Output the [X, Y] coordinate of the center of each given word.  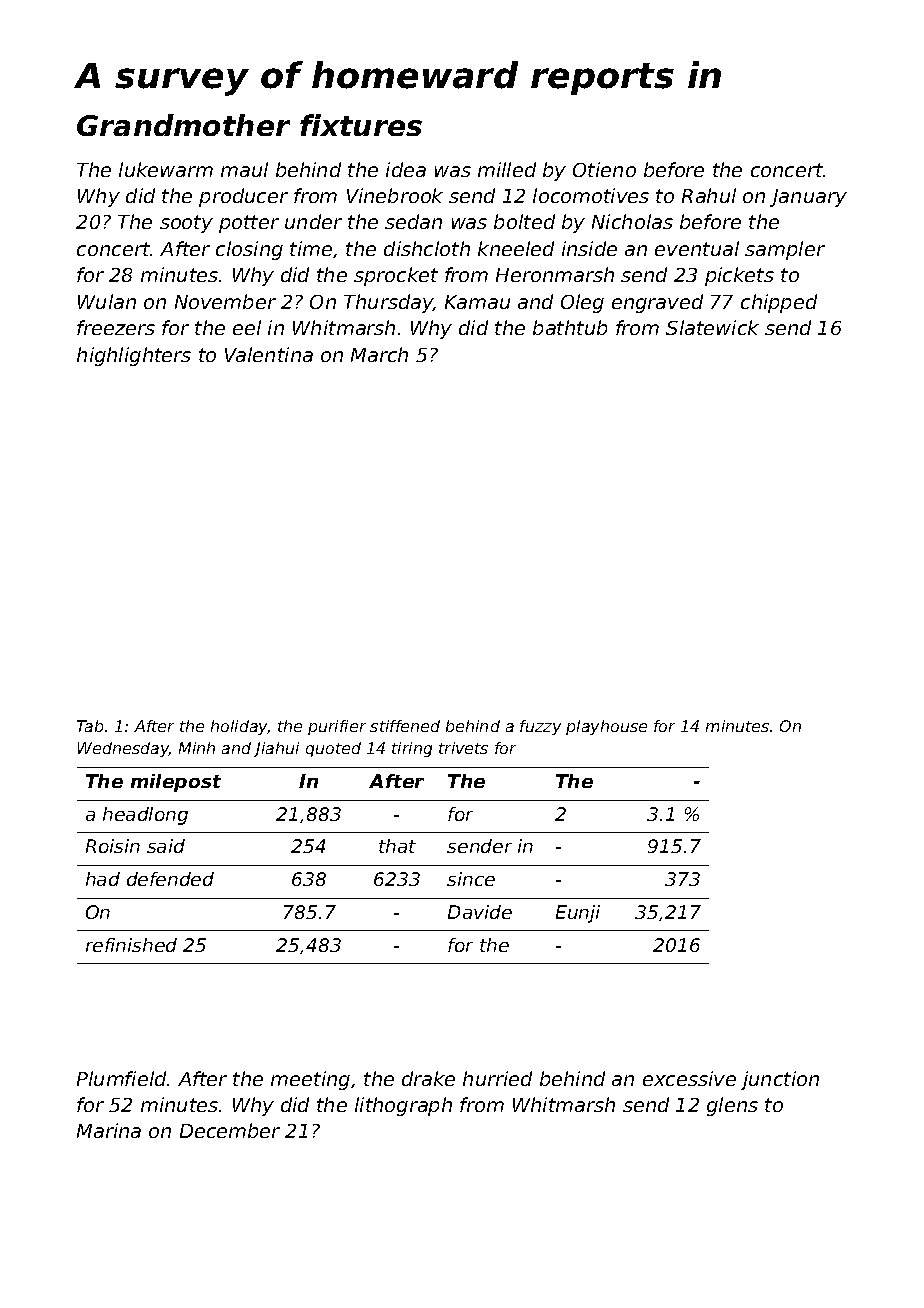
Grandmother [183, 125]
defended [170, 879]
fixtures [361, 125]
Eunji [578, 914]
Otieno [604, 169]
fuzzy [540, 727]
